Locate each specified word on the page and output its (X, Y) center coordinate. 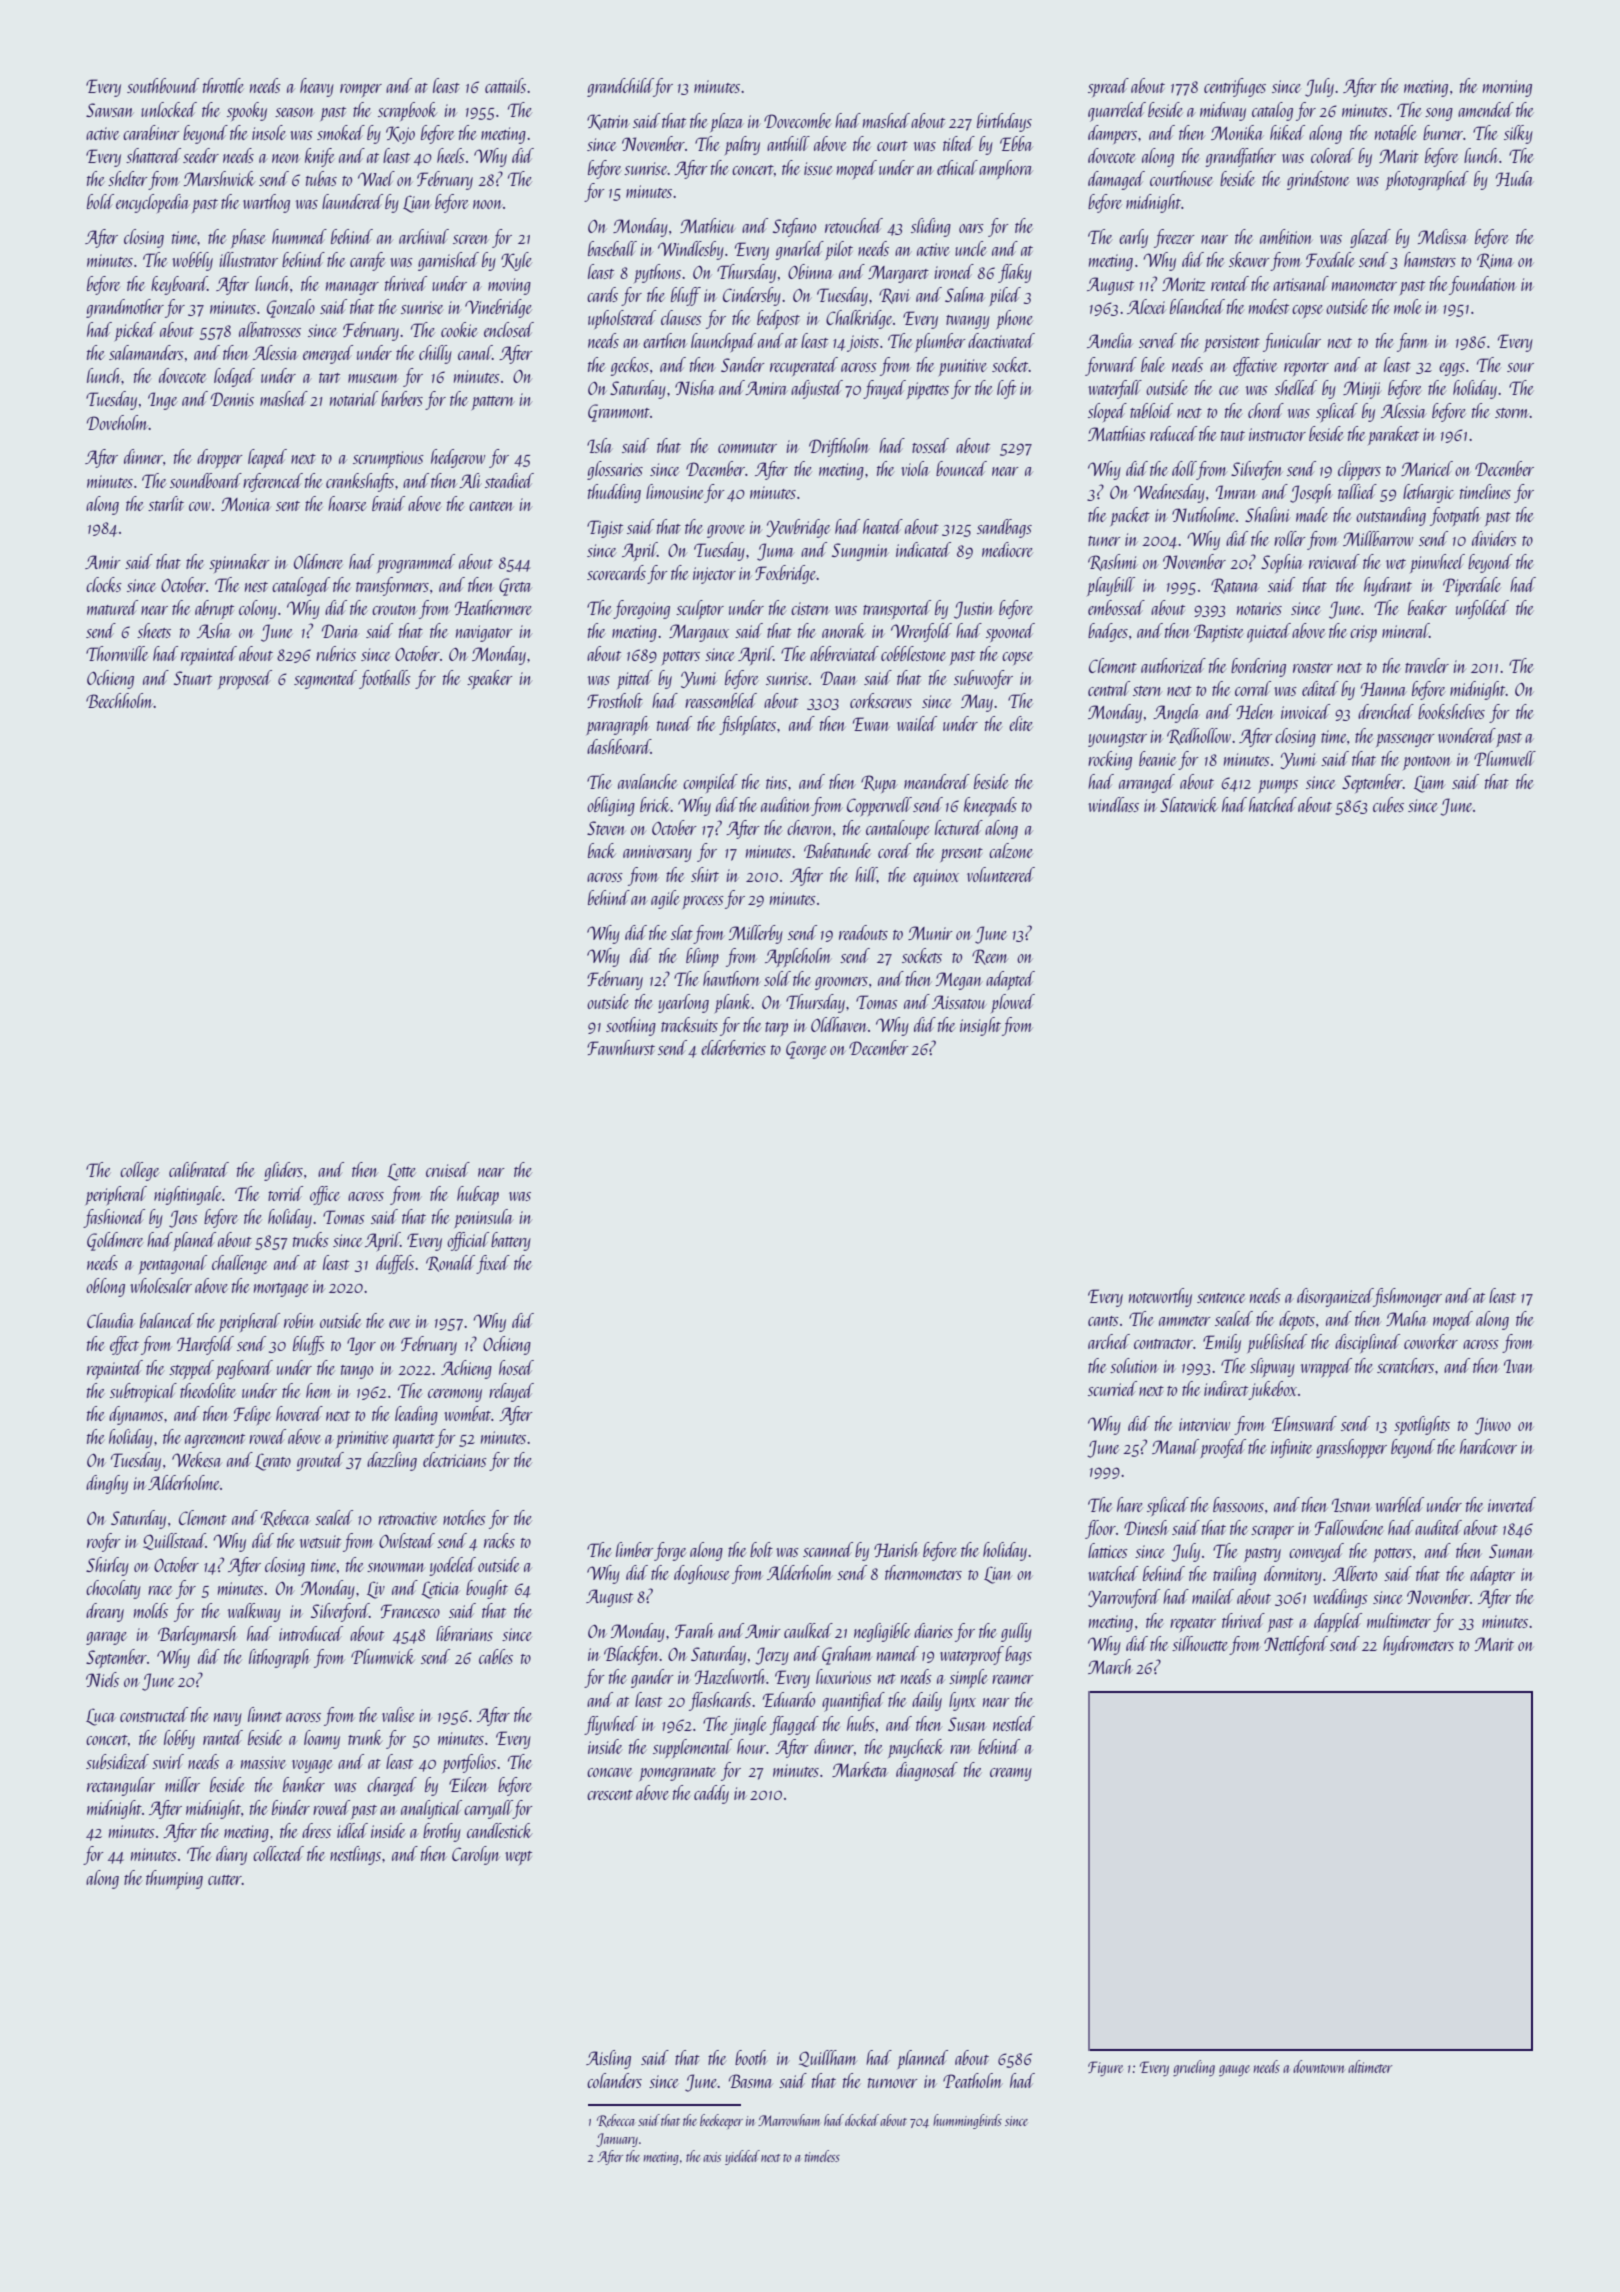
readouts (863, 932)
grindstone (1318, 180)
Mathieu (707, 225)
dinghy (107, 1484)
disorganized (1335, 1297)
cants (1103, 1321)
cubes (1388, 804)
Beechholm (120, 700)
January (617, 2140)
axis (712, 2157)
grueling (1194, 2068)
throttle (223, 85)
